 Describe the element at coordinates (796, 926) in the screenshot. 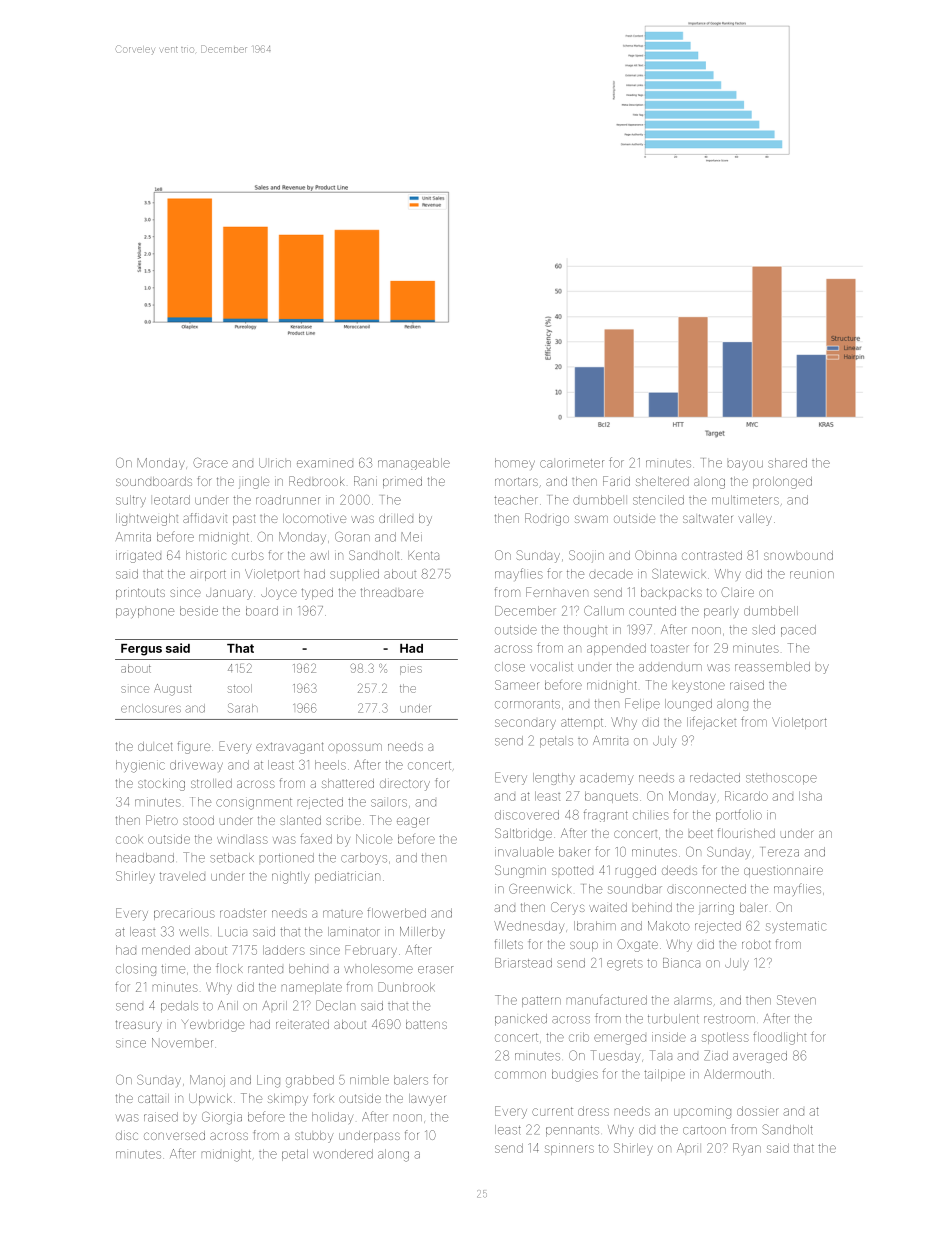

I see `systematic` at that location.
